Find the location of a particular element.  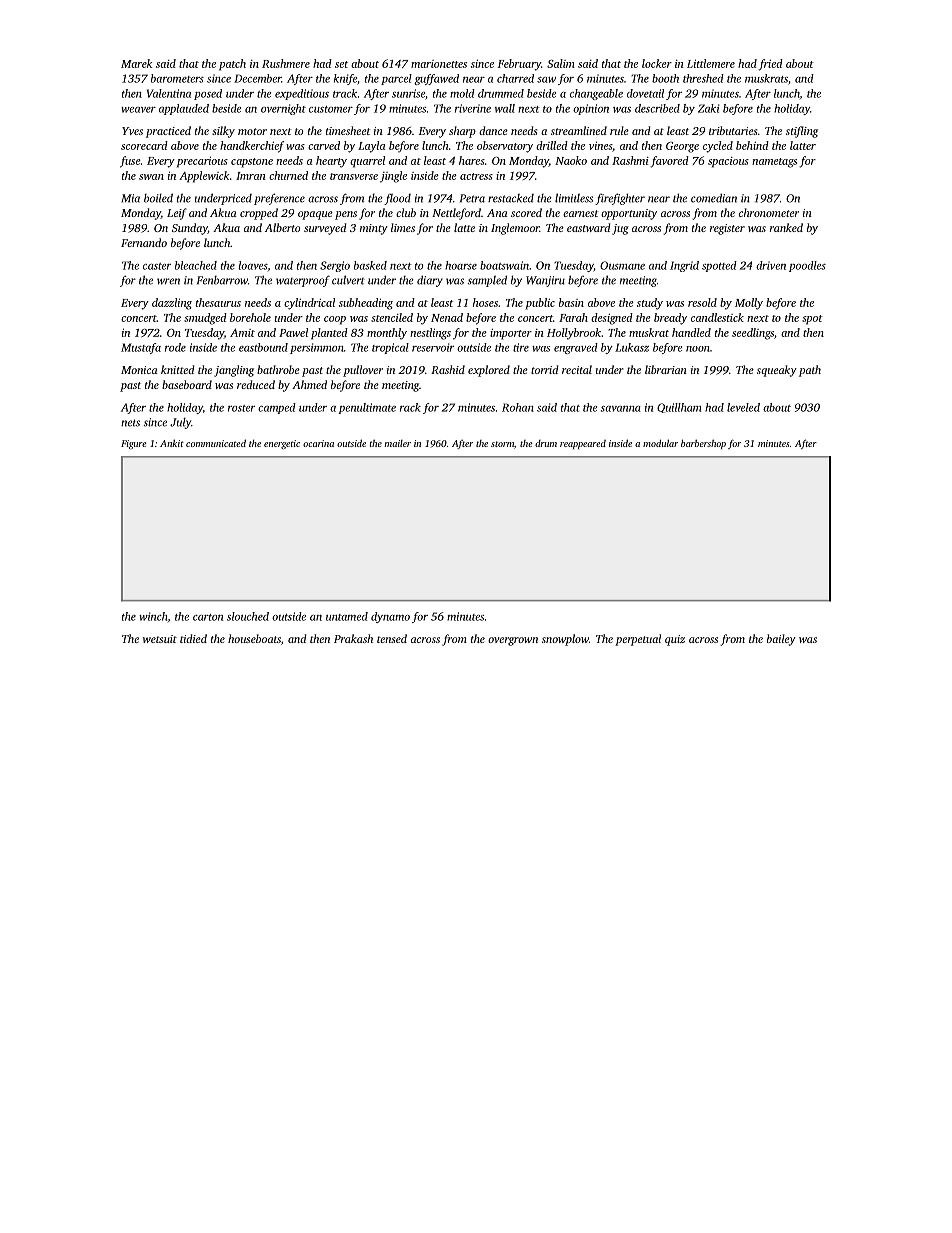

Wanjiru is located at coordinates (545, 281).
